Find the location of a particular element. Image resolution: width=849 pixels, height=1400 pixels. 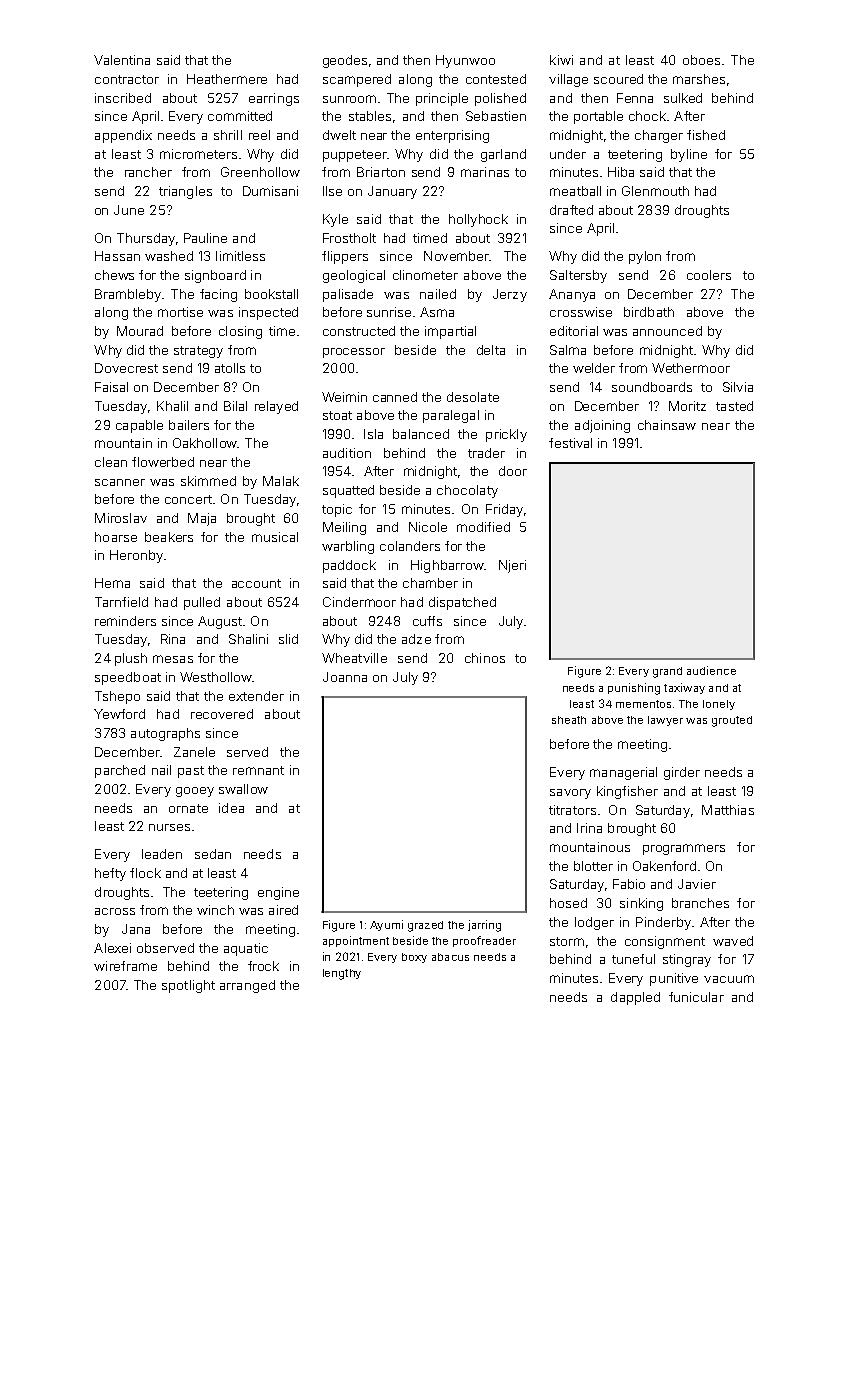

Pinderby is located at coordinates (663, 923).
